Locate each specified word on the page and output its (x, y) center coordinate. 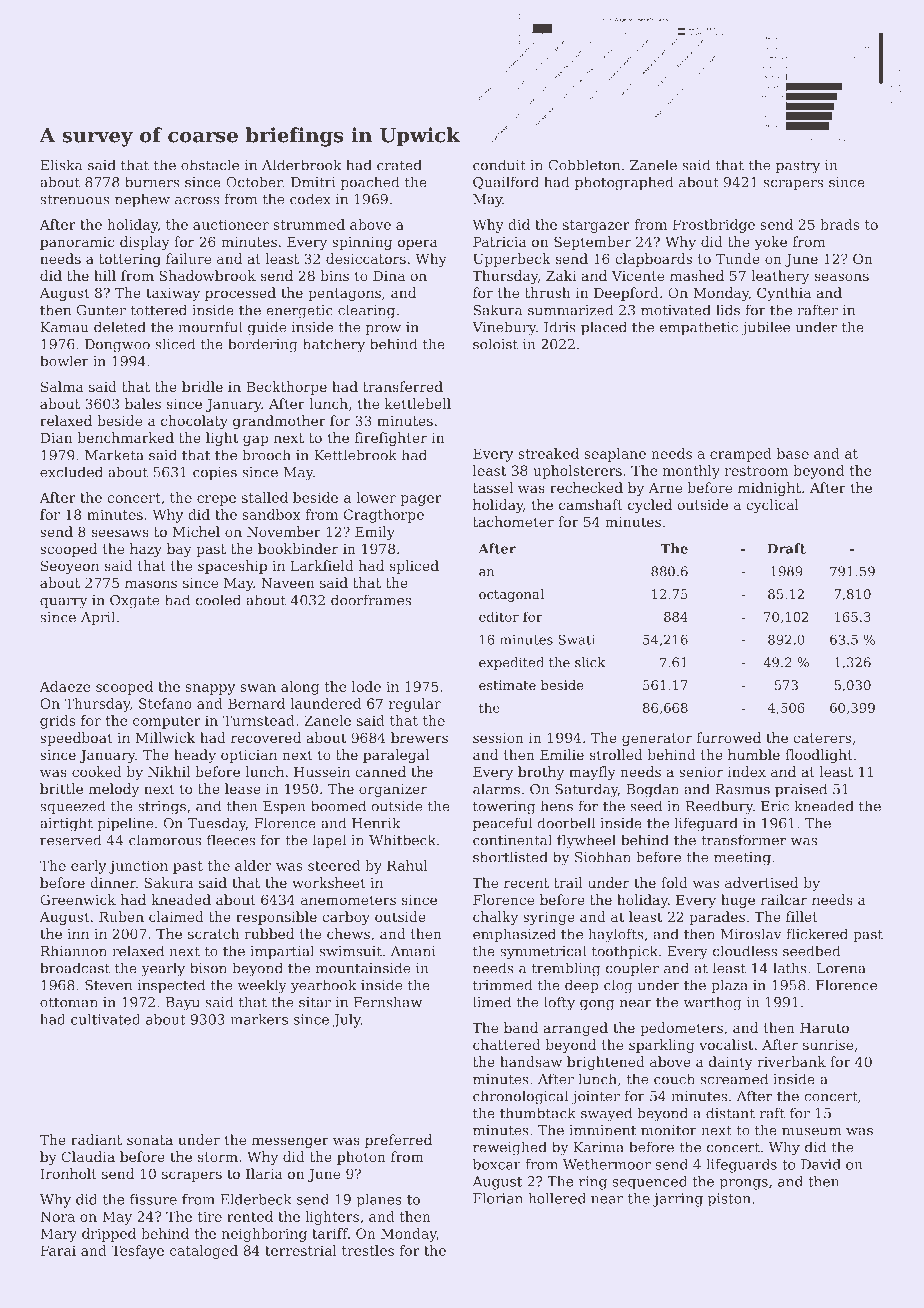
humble (754, 754)
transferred (403, 386)
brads (840, 224)
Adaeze (65, 686)
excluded (71, 472)
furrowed (729, 737)
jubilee (765, 328)
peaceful (502, 824)
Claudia (88, 1156)
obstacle (210, 165)
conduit (499, 165)
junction (138, 867)
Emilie (562, 754)
